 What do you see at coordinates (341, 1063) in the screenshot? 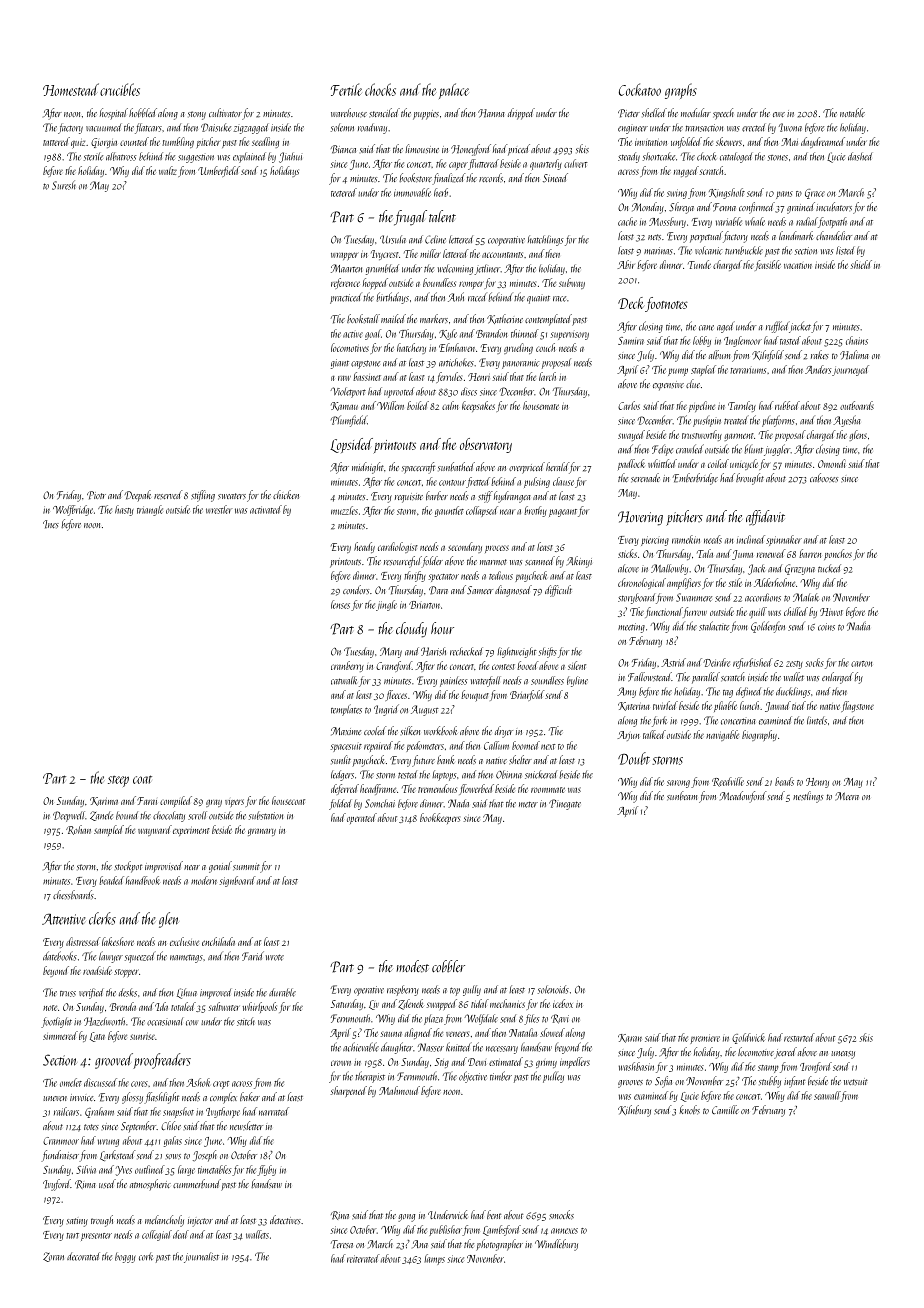
I see `crown` at bounding box center [341, 1063].
